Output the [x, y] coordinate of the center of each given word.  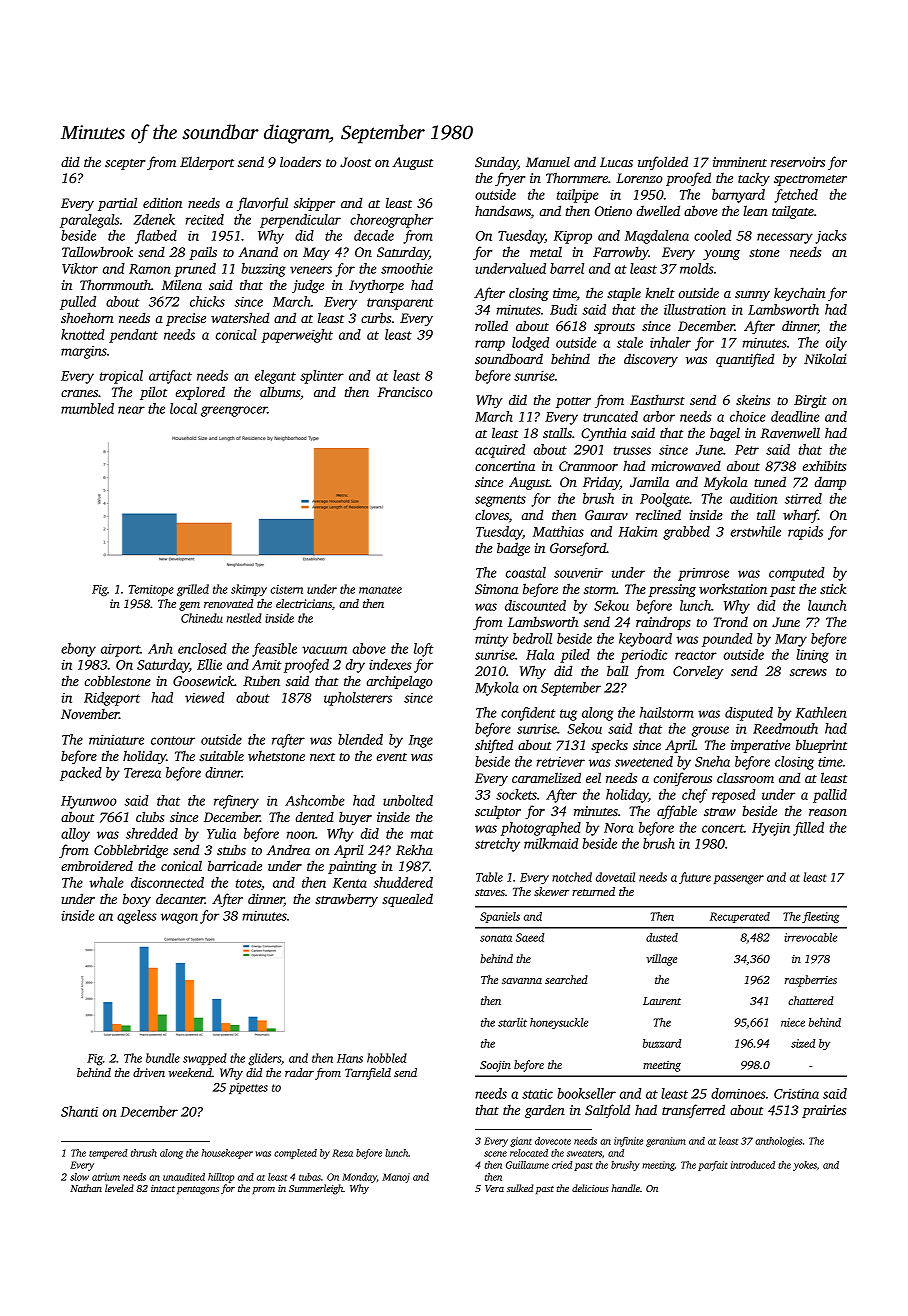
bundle [163, 1058]
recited [205, 219]
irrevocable [810, 937]
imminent [740, 162]
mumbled [87, 408]
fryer [510, 179]
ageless [137, 917]
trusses [632, 450]
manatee [380, 590]
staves [490, 892]
